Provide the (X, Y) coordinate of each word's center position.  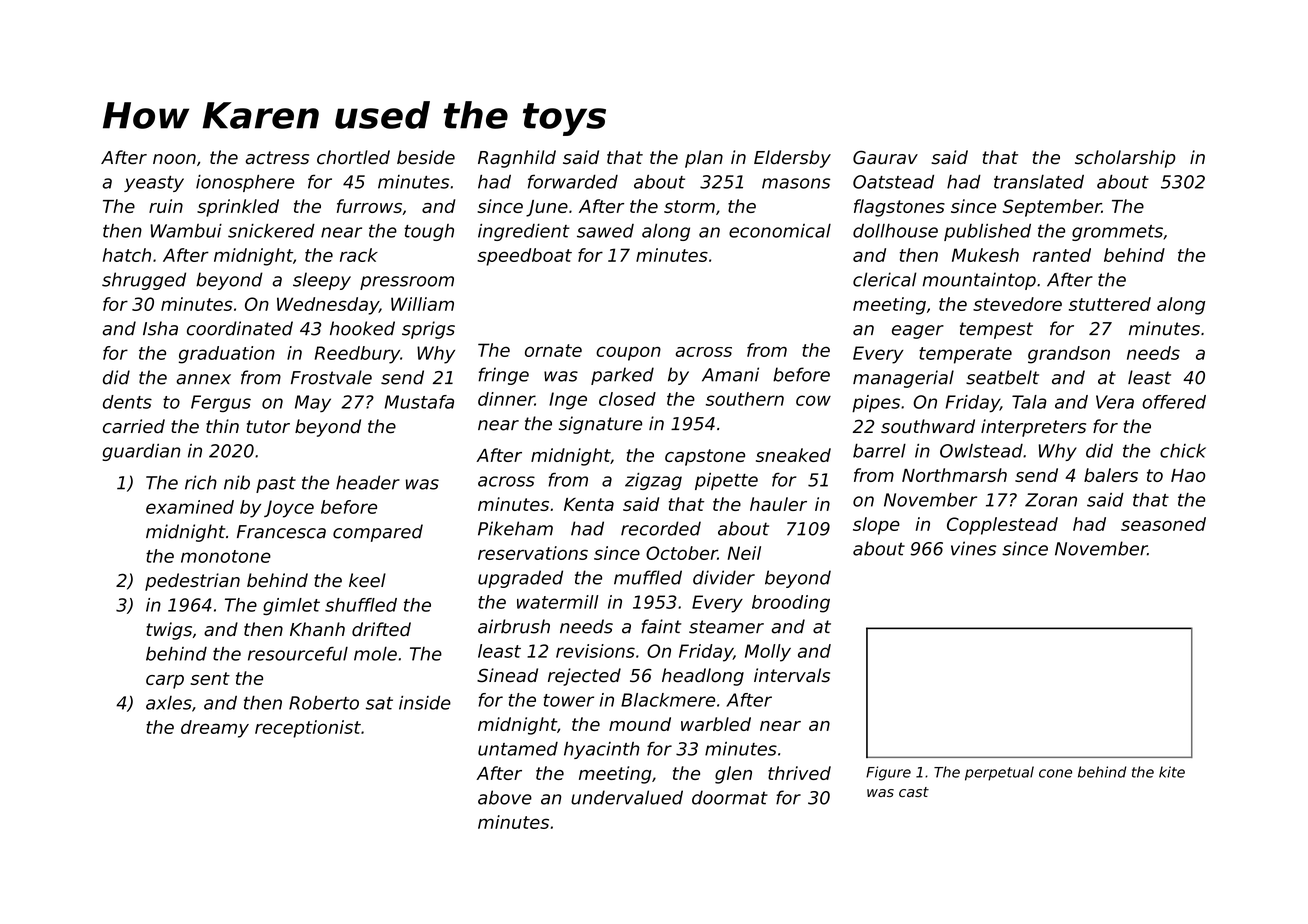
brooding (791, 604)
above (505, 797)
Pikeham (515, 528)
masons (796, 183)
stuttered (1110, 304)
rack (359, 255)
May (313, 403)
